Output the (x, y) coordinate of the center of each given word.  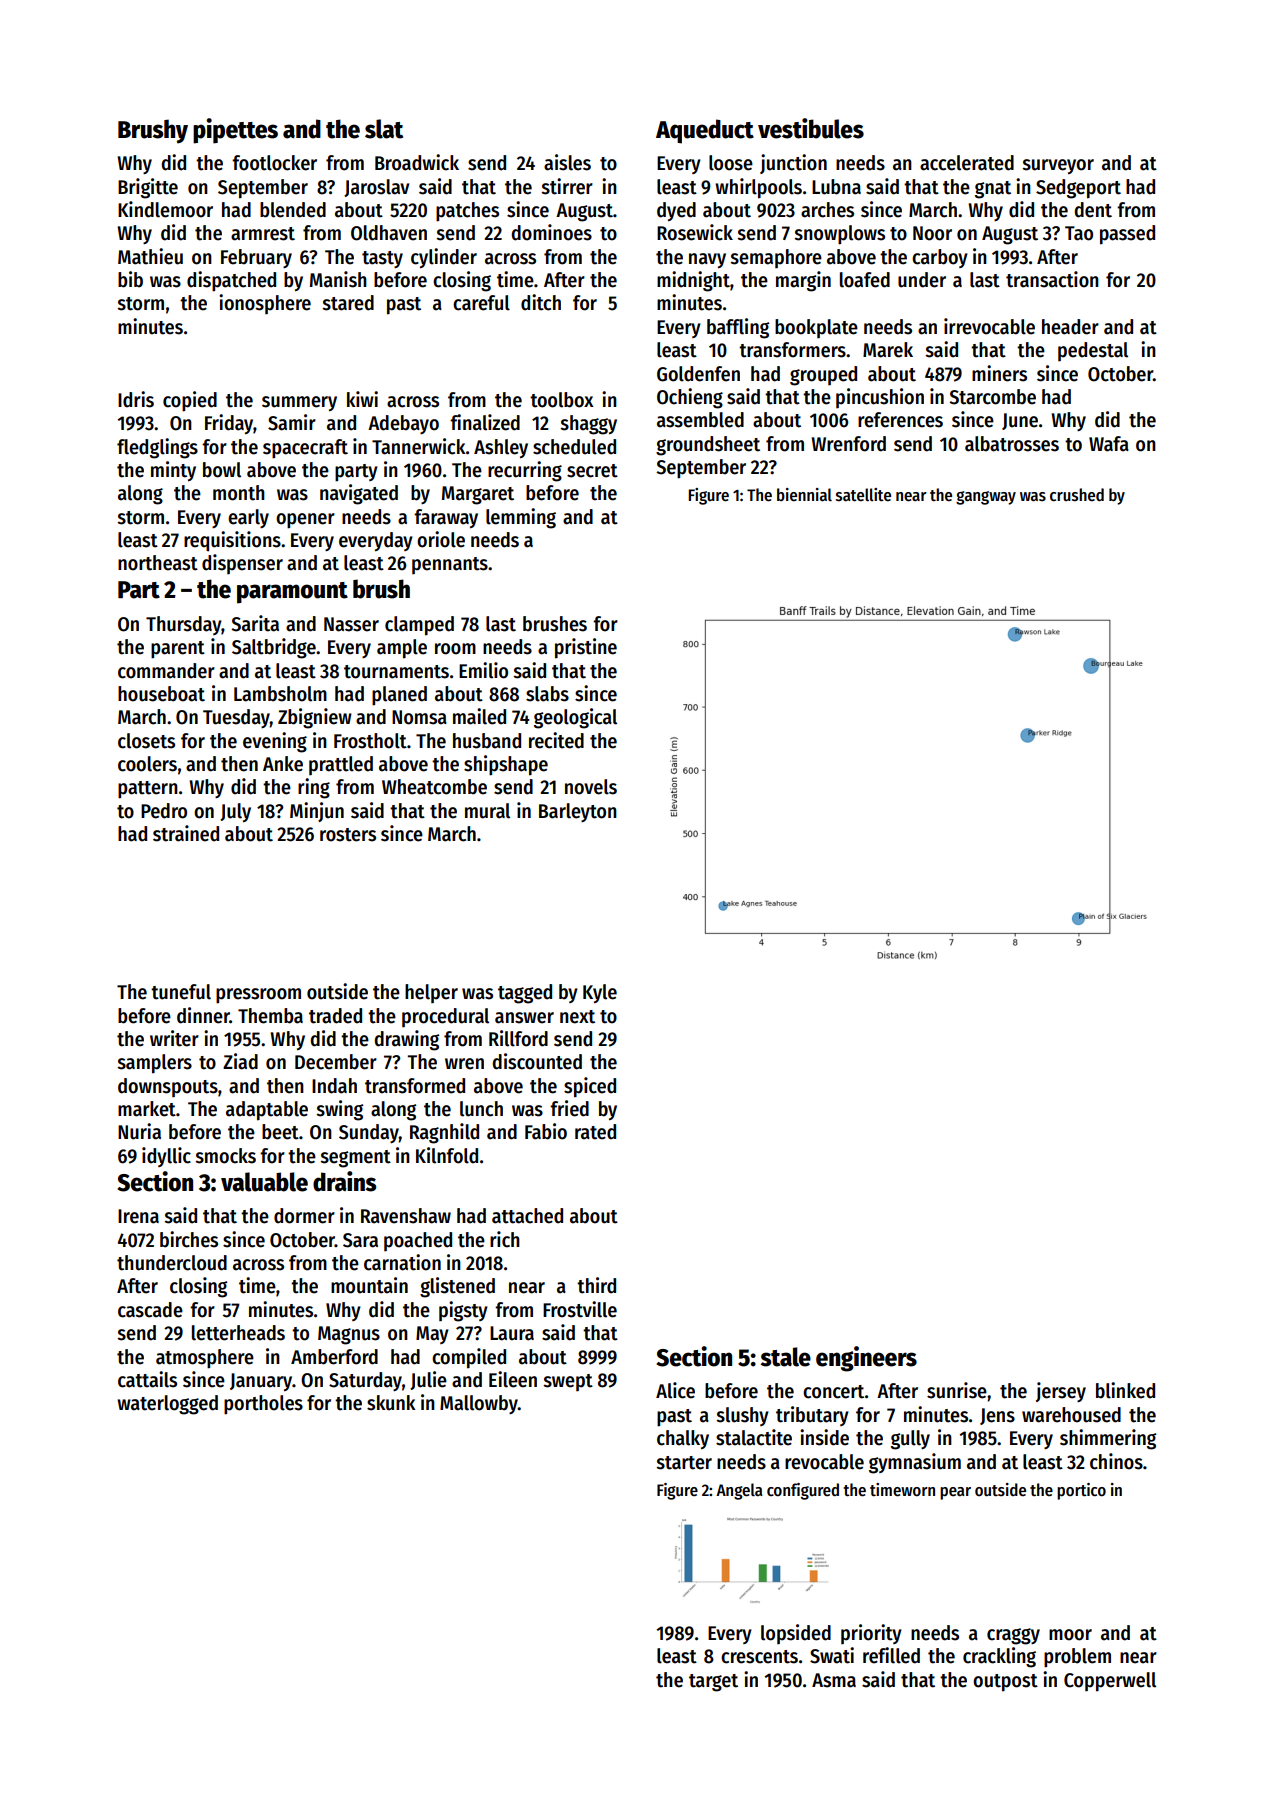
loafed (865, 280)
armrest (263, 234)
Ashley (501, 448)
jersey (1061, 1392)
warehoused (1071, 1415)
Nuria (139, 1131)
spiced (590, 1087)
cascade (150, 1310)
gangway (986, 498)
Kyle (600, 993)
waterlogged (167, 1405)
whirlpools (758, 188)
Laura (512, 1333)
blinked (1125, 1390)
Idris (136, 399)
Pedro (164, 811)
